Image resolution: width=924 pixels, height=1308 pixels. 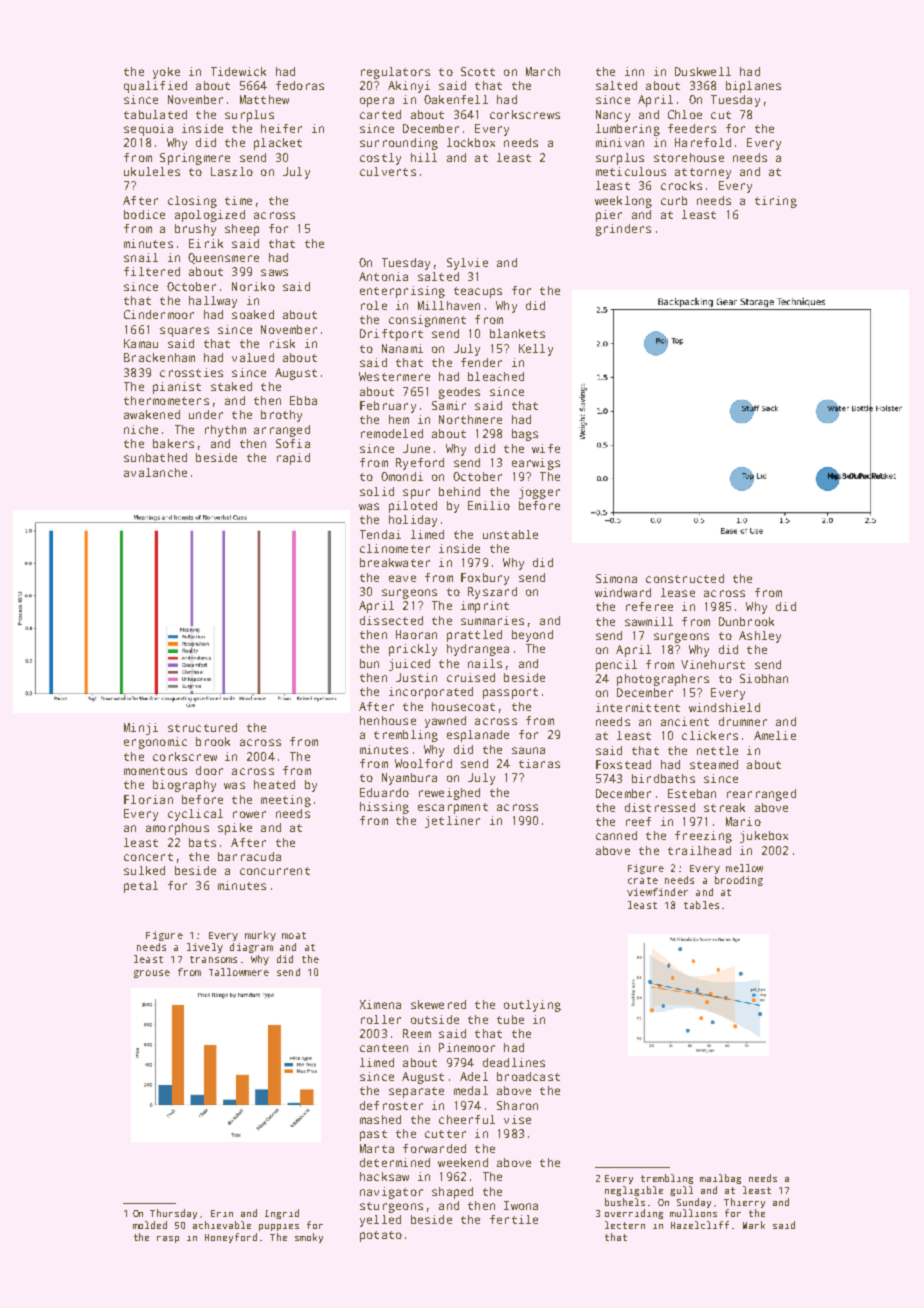 I want to click on mailbag, so click(x=720, y=1179).
